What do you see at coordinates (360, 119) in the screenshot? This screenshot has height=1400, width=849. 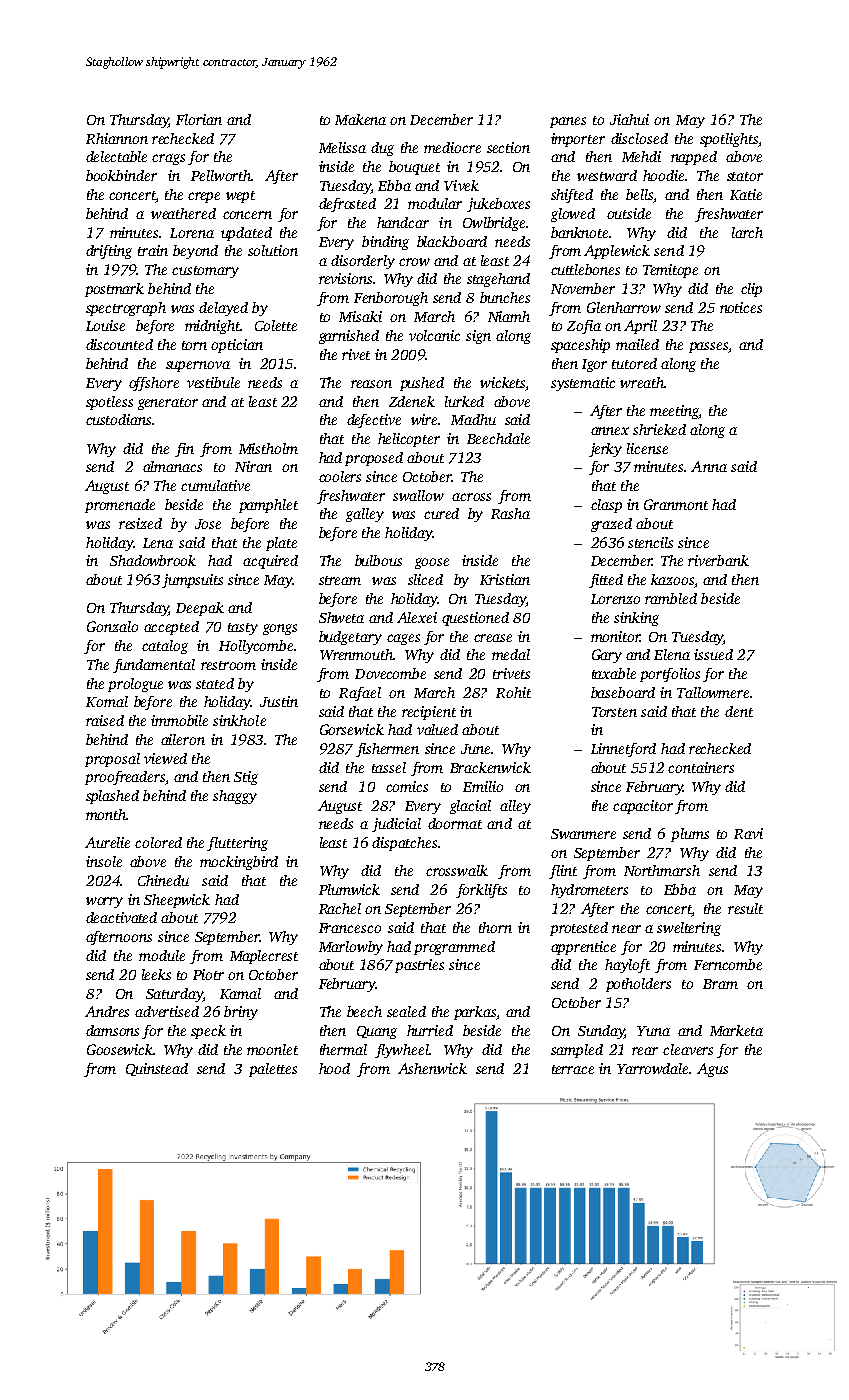 I see `Makena` at bounding box center [360, 119].
